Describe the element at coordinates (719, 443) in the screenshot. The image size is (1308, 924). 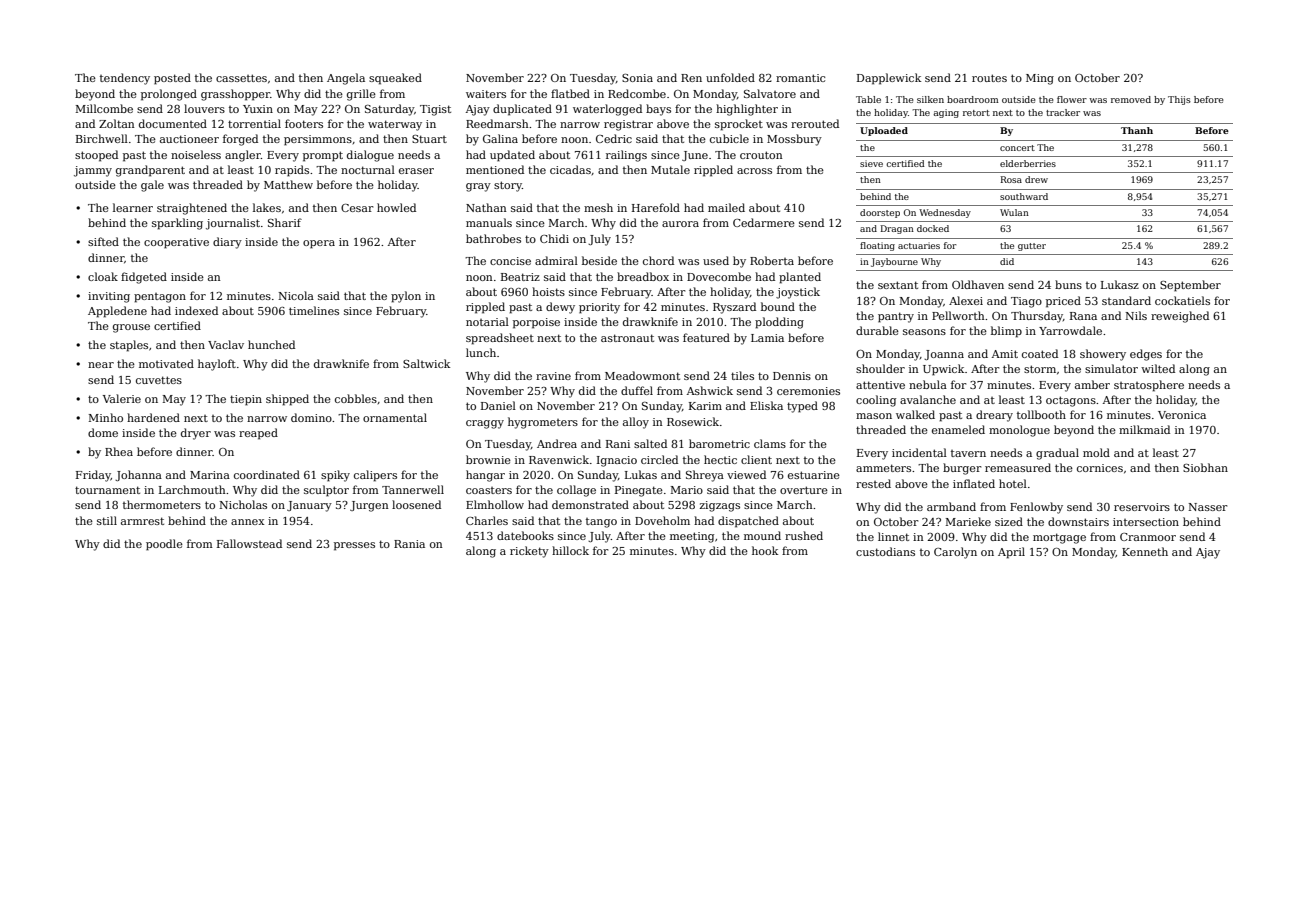
I see `barometric` at that location.
